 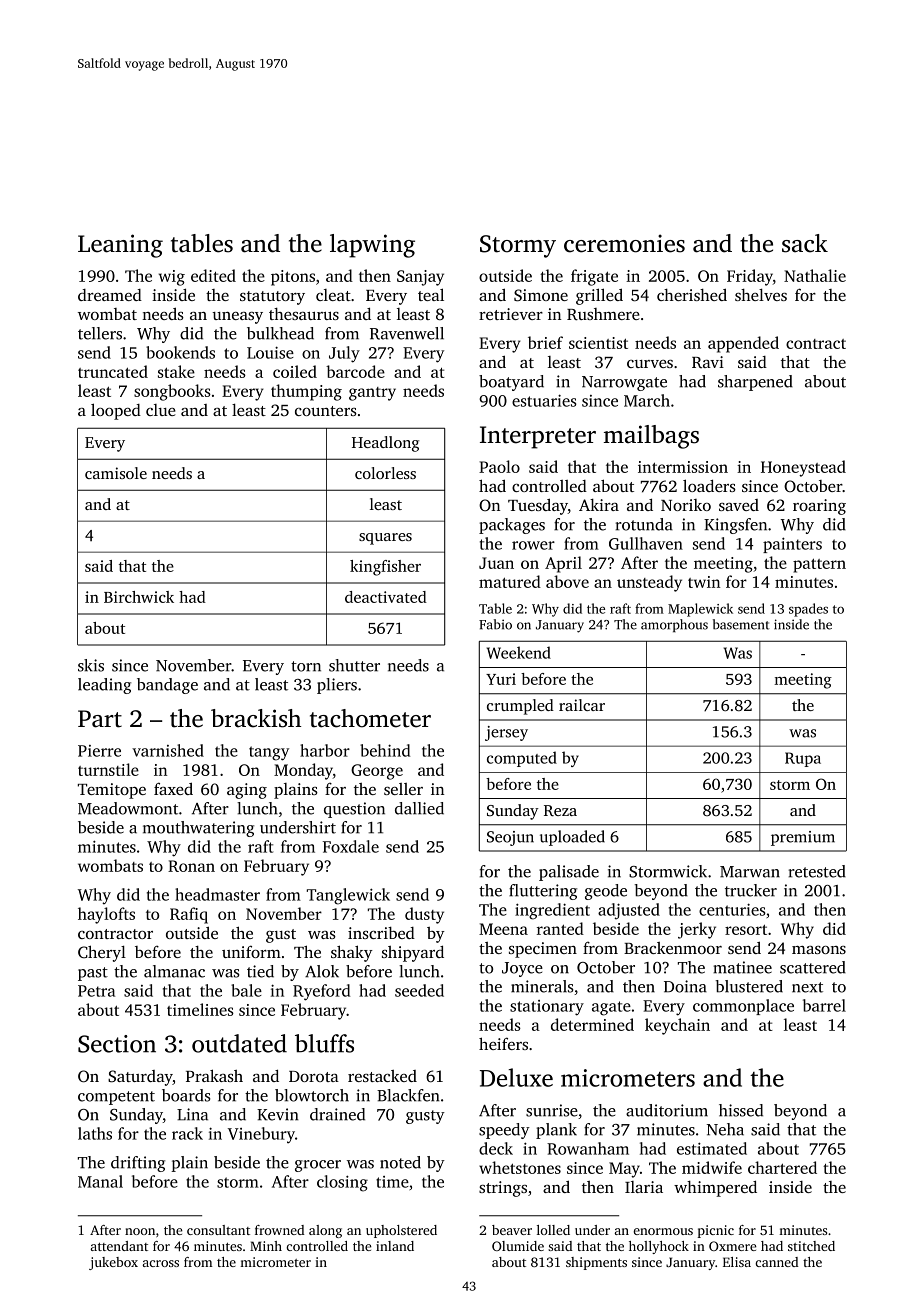 I want to click on spades, so click(x=808, y=610).
